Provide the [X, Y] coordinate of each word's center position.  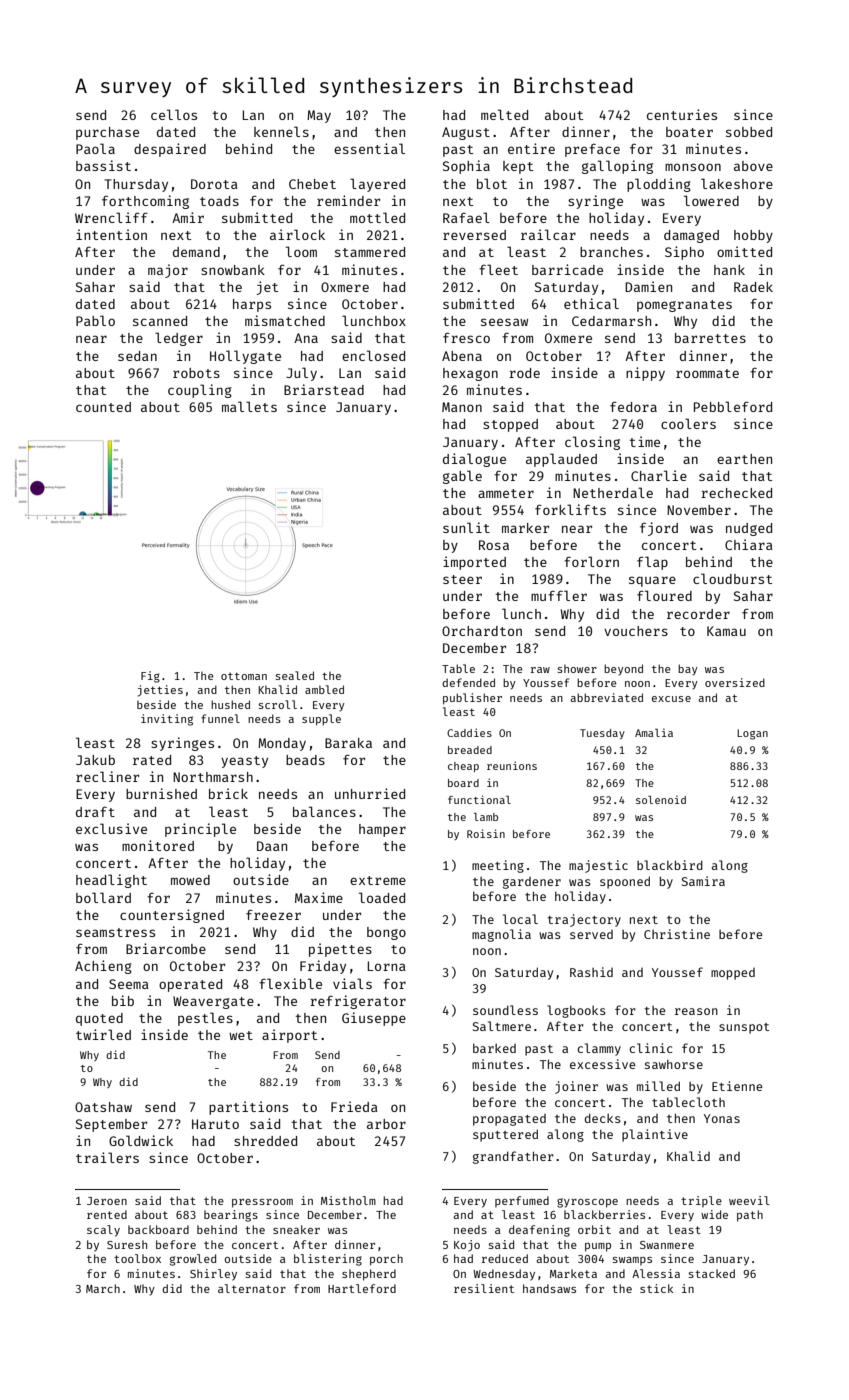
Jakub [95, 760]
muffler [559, 595]
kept [518, 167]
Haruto [215, 1124]
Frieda [354, 1106]
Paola [95, 148]
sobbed [749, 132]
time [644, 441]
